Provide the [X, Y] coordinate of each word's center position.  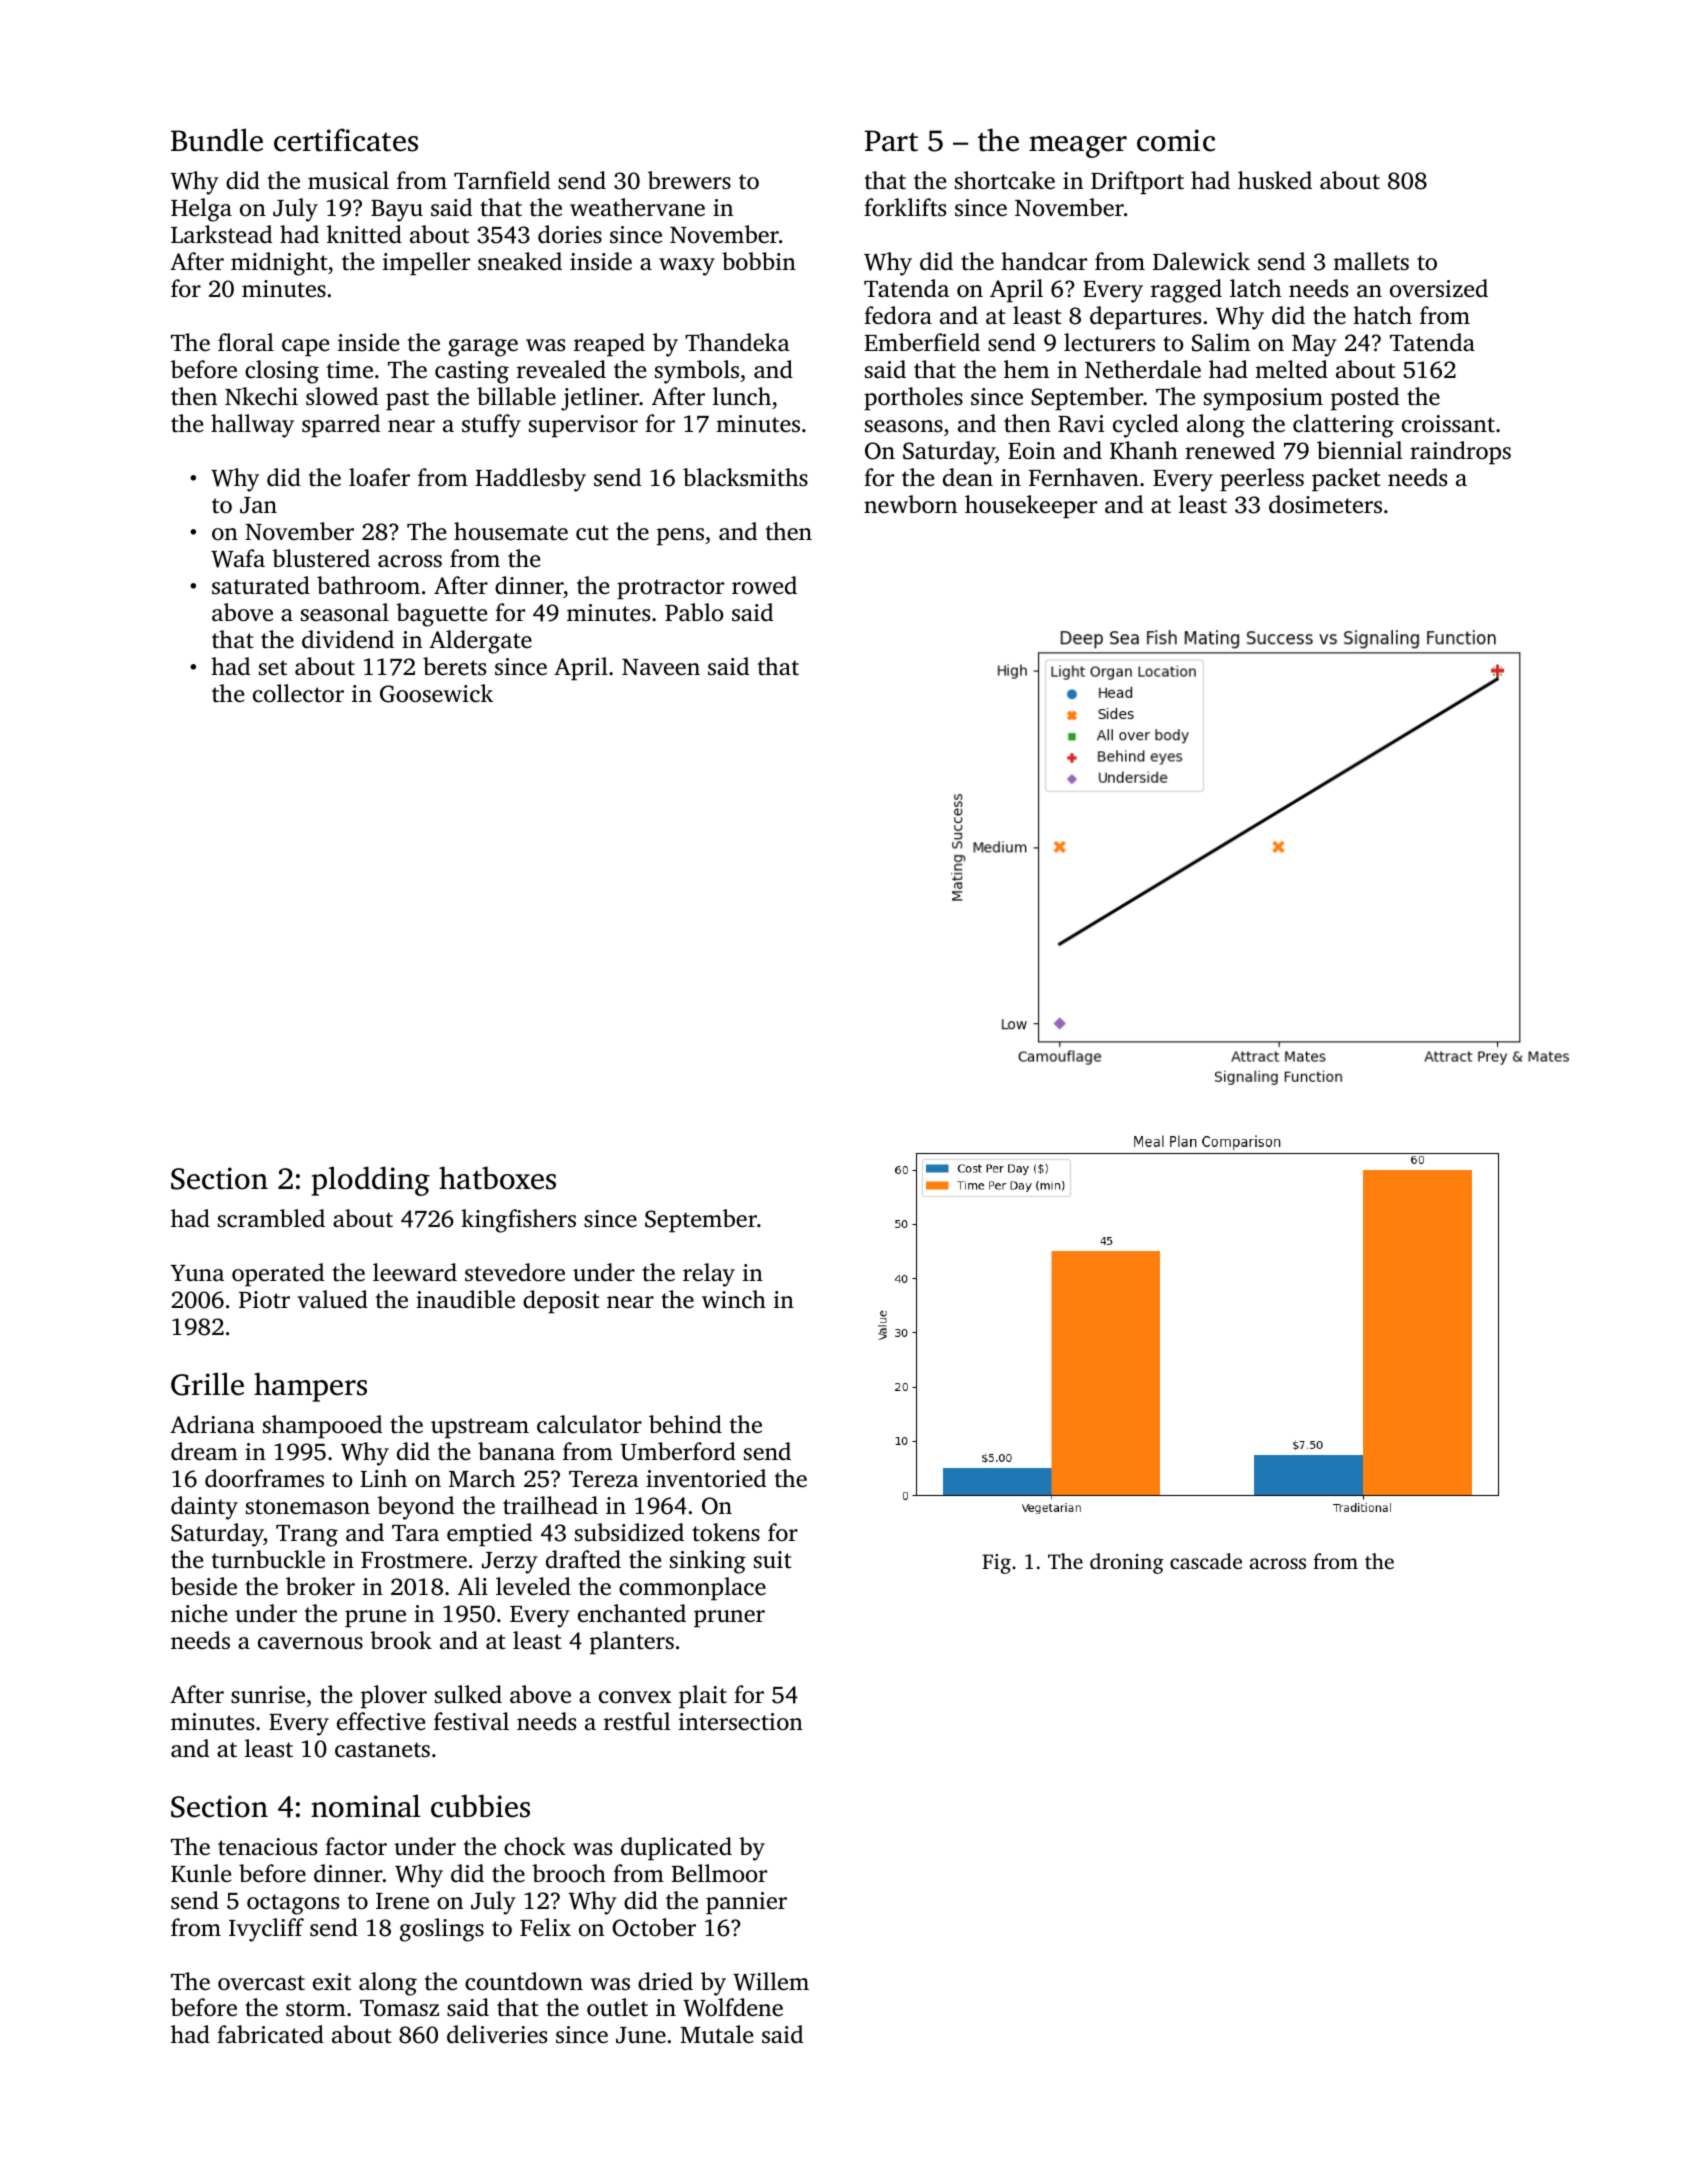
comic [1176, 140]
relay [709, 1275]
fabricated [270, 2034]
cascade [1206, 1561]
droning [1127, 1563]
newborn [910, 504]
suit [773, 1560]
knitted [364, 234]
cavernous [310, 1643]
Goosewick [436, 693]
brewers [689, 180]
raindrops [1460, 453]
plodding [371, 1181]
